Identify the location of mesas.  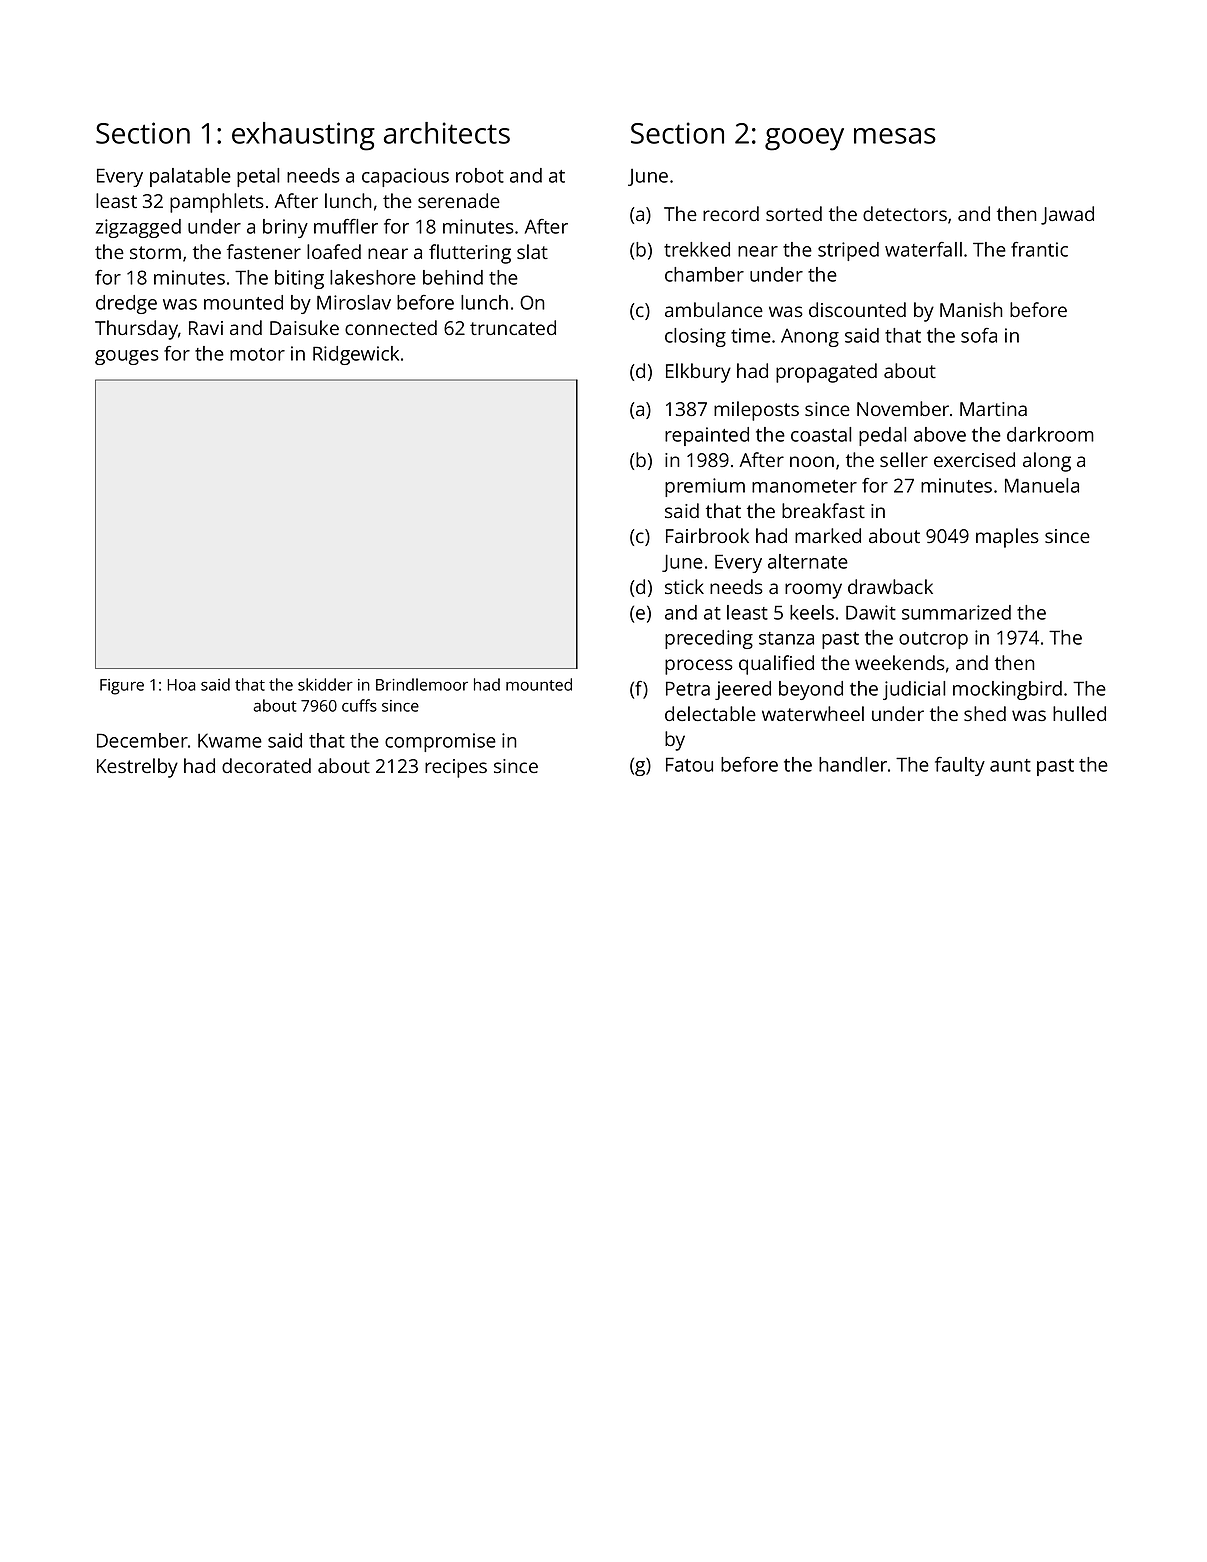
(895, 136).
